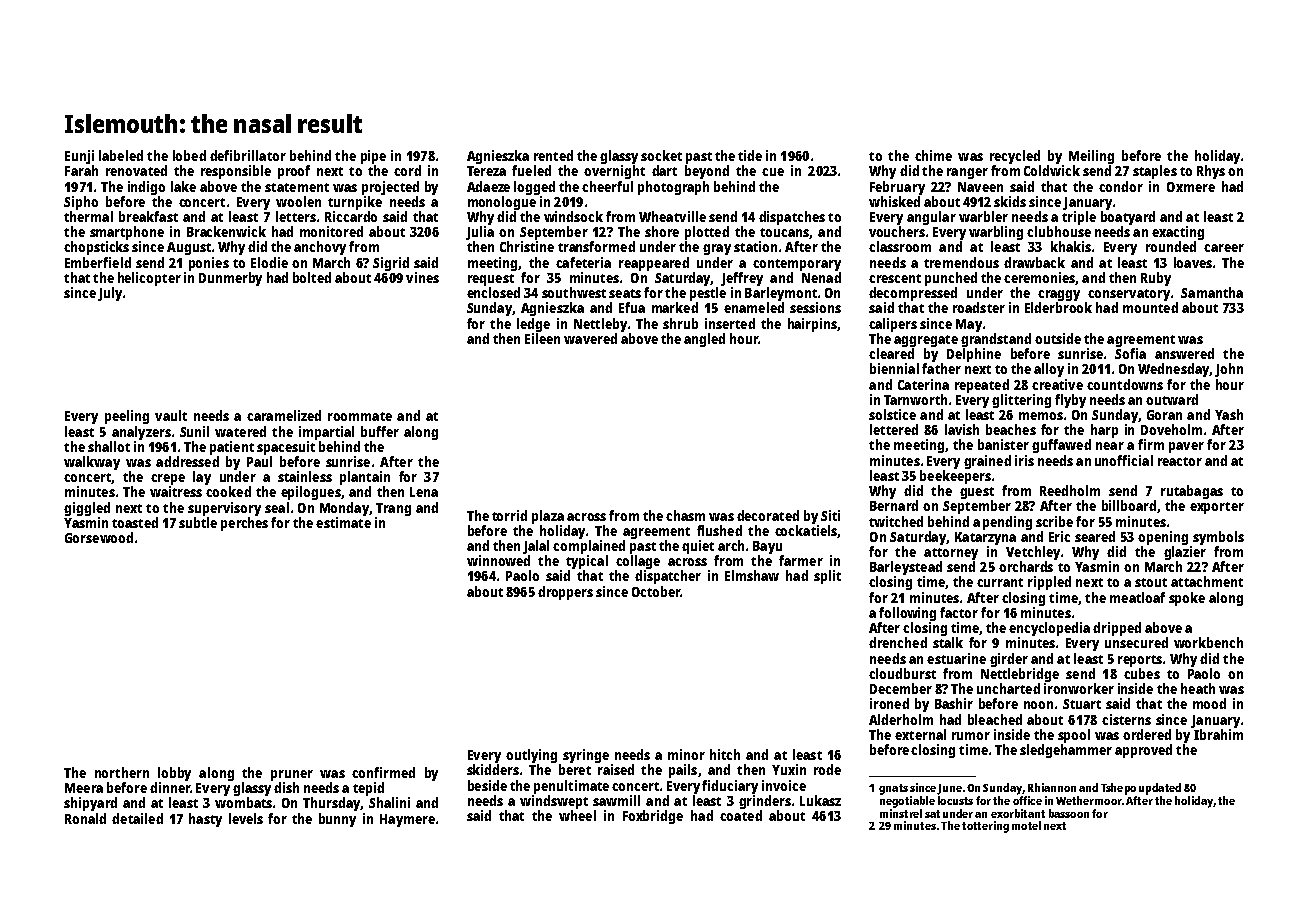  I want to click on Meera, so click(84, 788).
